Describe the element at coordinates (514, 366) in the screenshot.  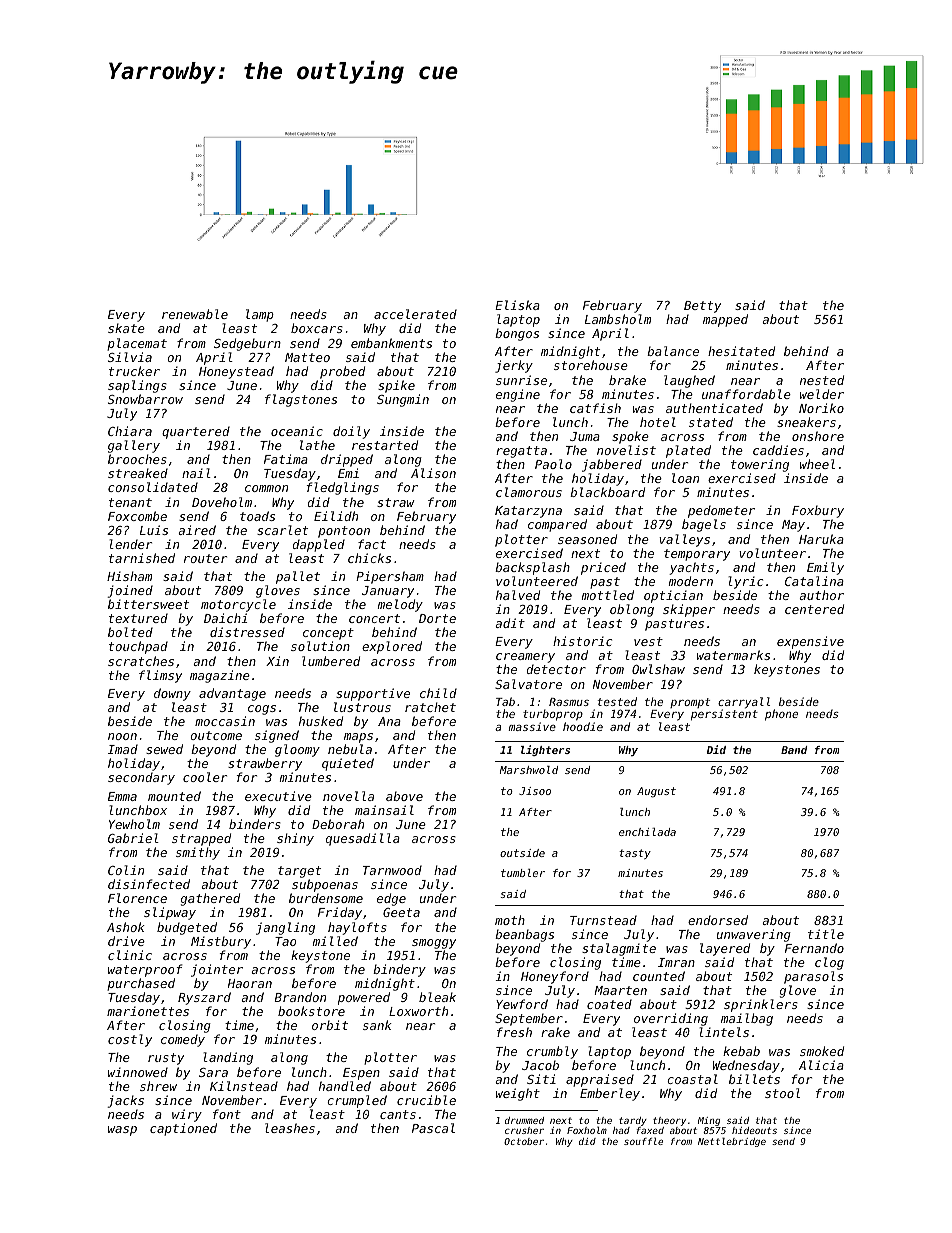
I see `jerky` at that location.
